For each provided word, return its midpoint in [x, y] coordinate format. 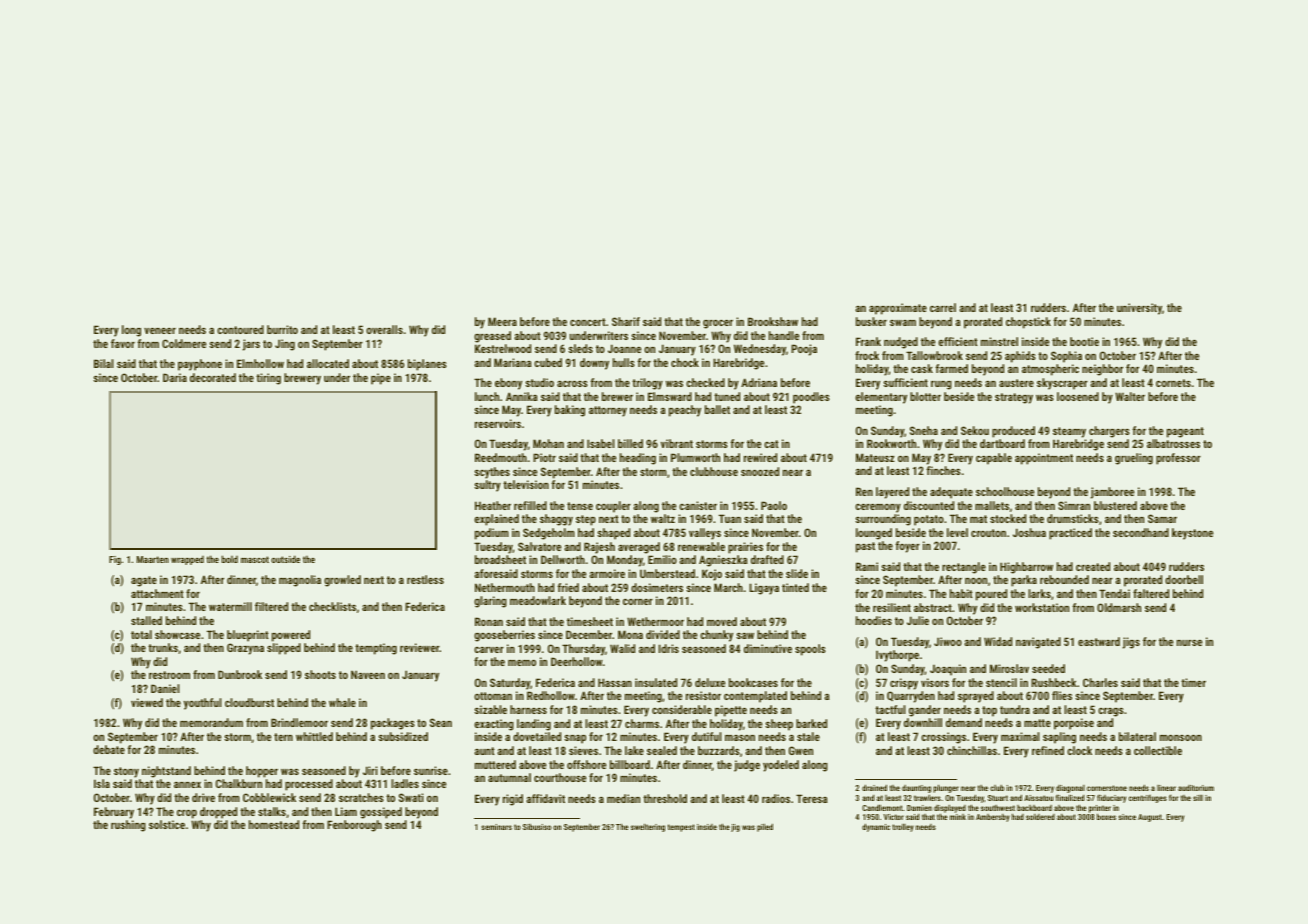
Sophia [1066, 357]
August [1150, 818]
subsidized [403, 736]
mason [740, 738]
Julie [918, 620]
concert [588, 322]
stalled [146, 620]
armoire [607, 573]
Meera [502, 321]
